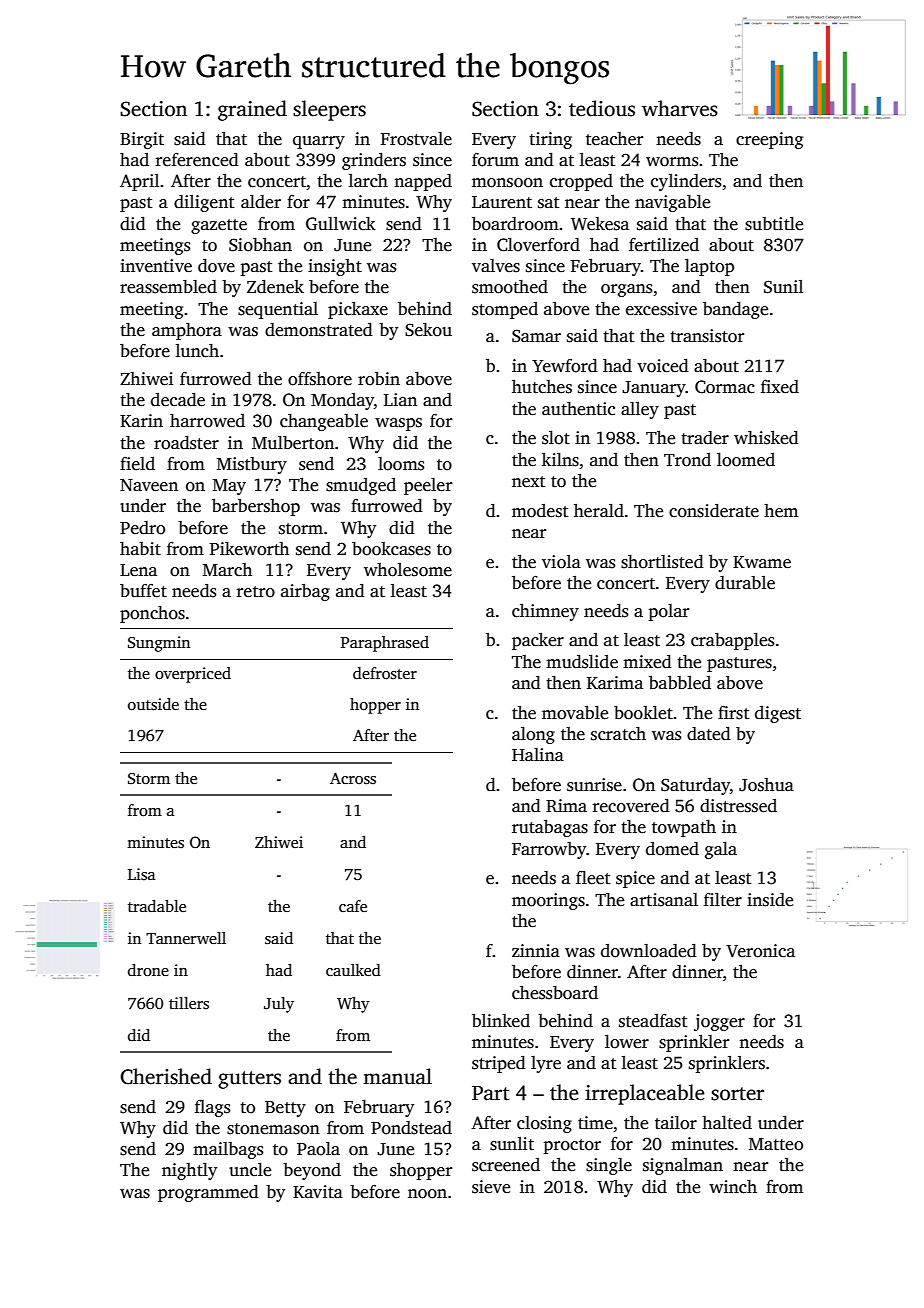 Image resolution: width=924 pixels, height=1308 pixels. I want to click on barbershop, so click(256, 507).
